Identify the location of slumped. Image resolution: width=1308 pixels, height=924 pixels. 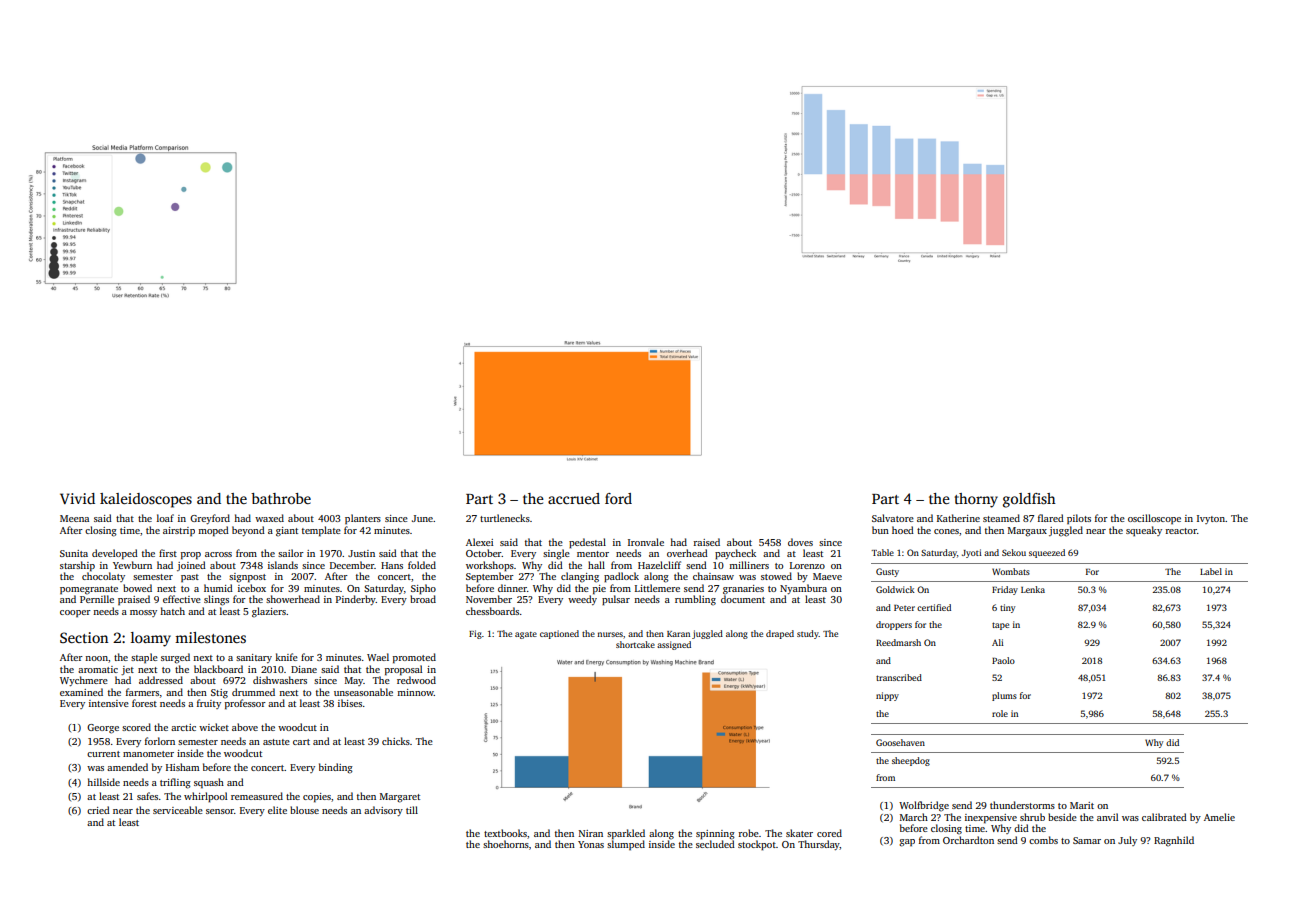
(626, 845).
